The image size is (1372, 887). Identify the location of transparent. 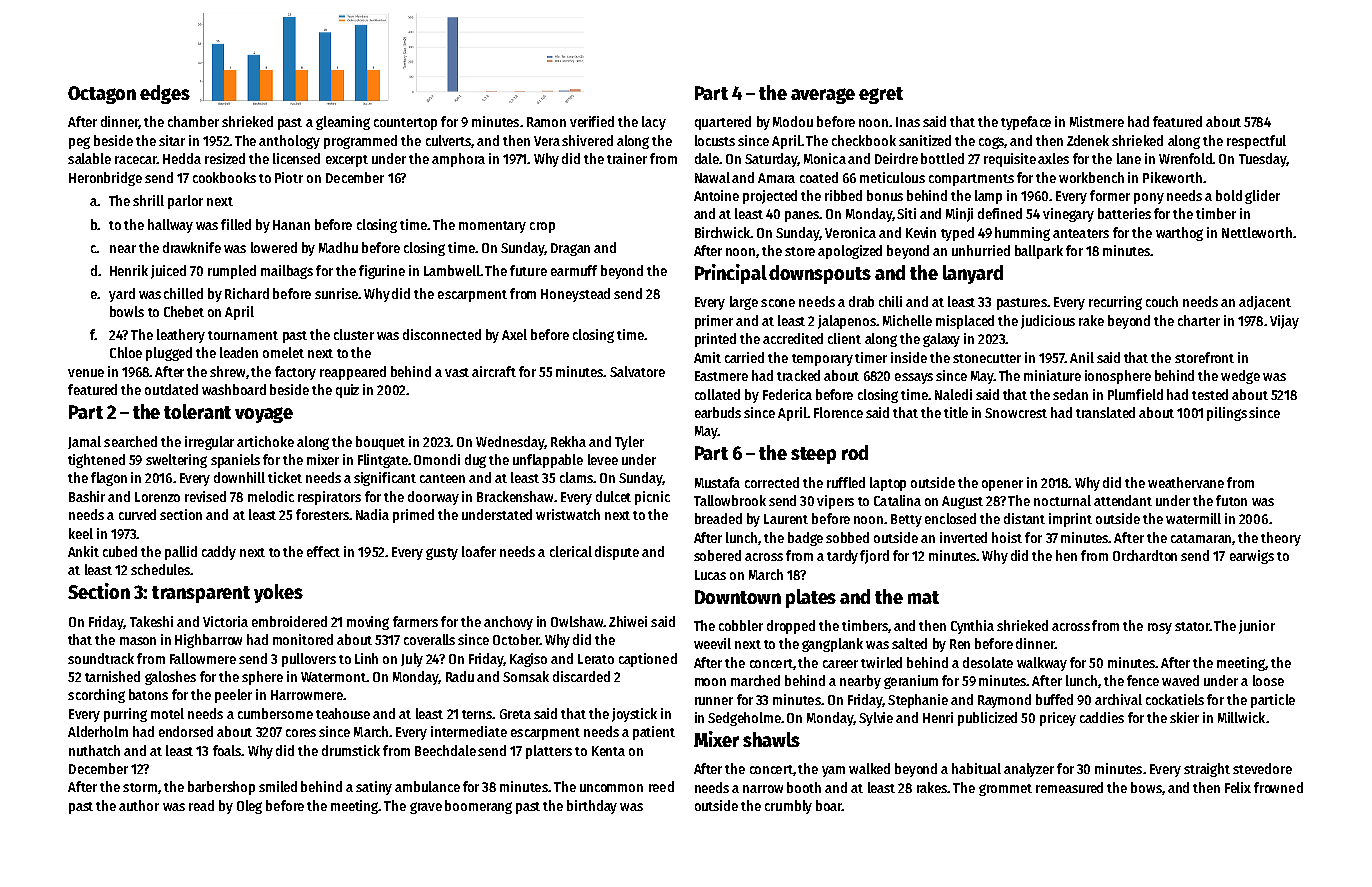
(201, 594).
